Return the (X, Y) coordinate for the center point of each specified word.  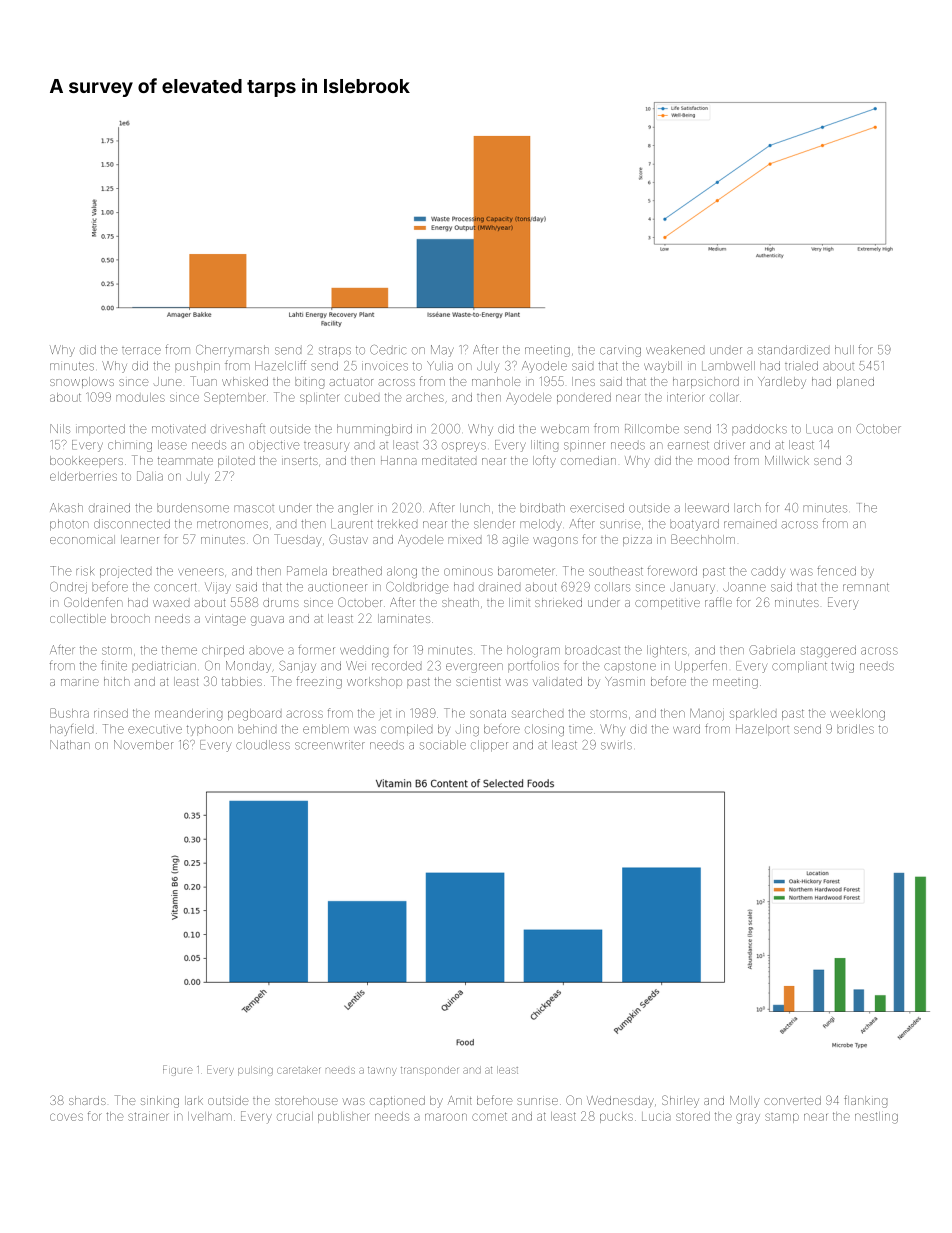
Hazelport (762, 730)
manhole (496, 381)
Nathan (70, 745)
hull (844, 350)
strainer (148, 1116)
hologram (533, 651)
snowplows (82, 382)
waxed (171, 603)
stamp (782, 1118)
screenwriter (330, 745)
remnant (866, 587)
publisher (344, 1117)
